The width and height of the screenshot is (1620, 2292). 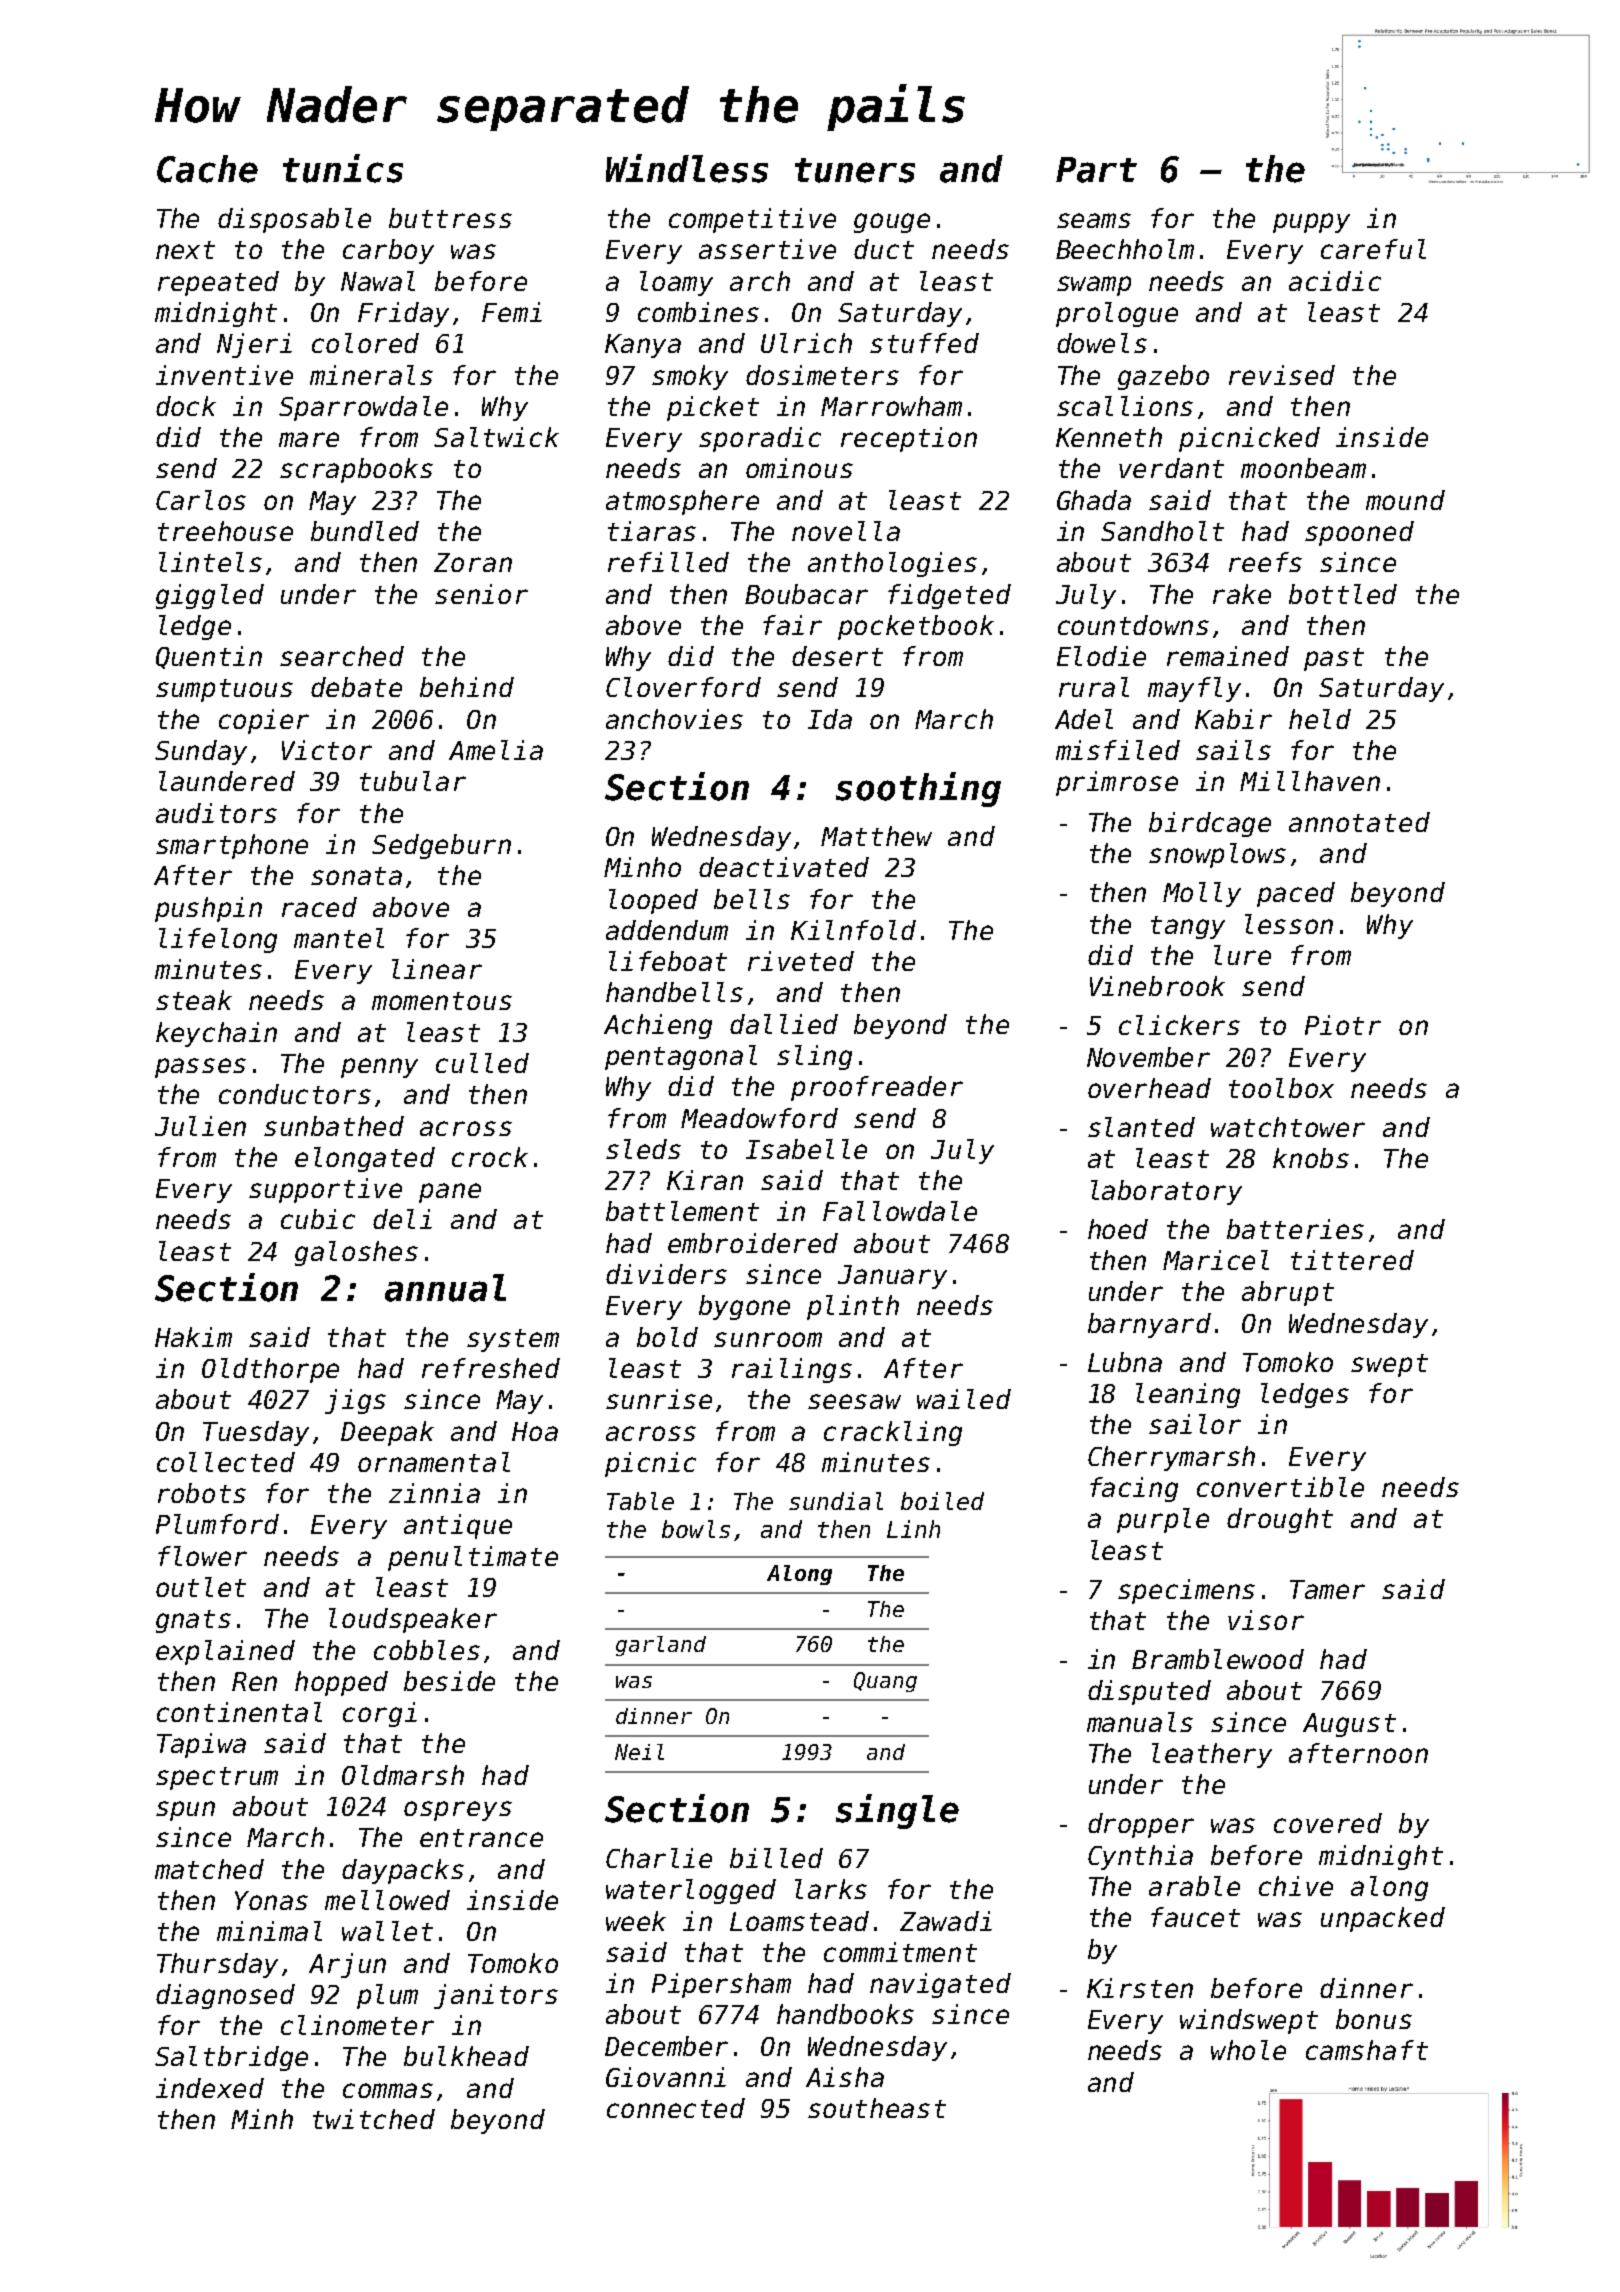 What do you see at coordinates (202, 1556) in the screenshot?
I see `flower` at bounding box center [202, 1556].
